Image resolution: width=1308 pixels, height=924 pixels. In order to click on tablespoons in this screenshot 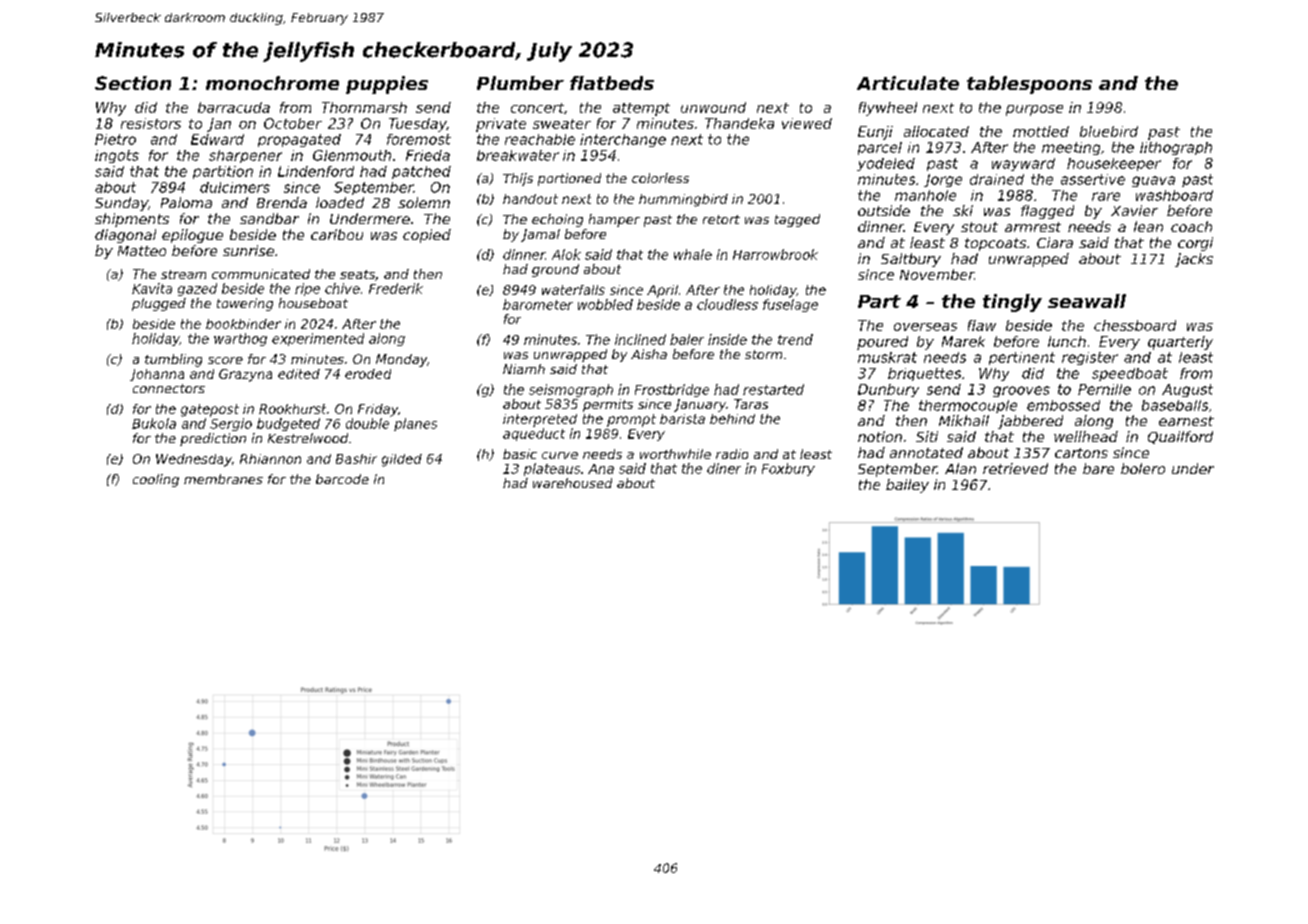, I will do `click(1029, 85)`.
